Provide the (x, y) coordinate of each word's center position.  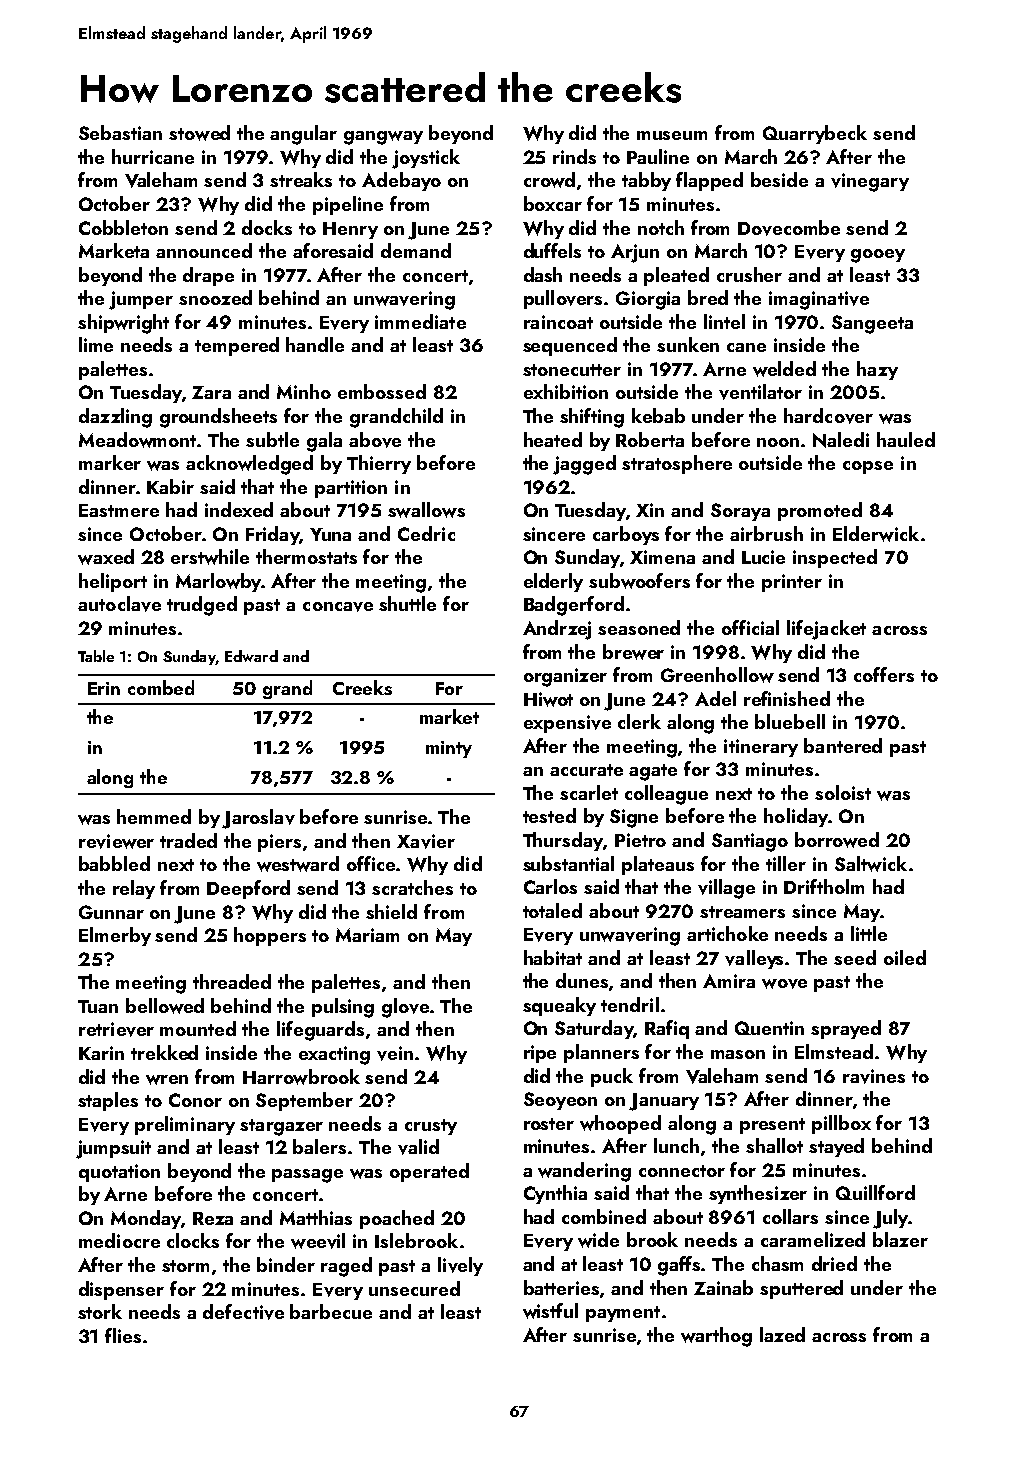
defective (243, 1312)
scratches (412, 887)
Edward (251, 656)
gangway (383, 138)
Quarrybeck (815, 134)
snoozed (215, 297)
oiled (905, 957)
